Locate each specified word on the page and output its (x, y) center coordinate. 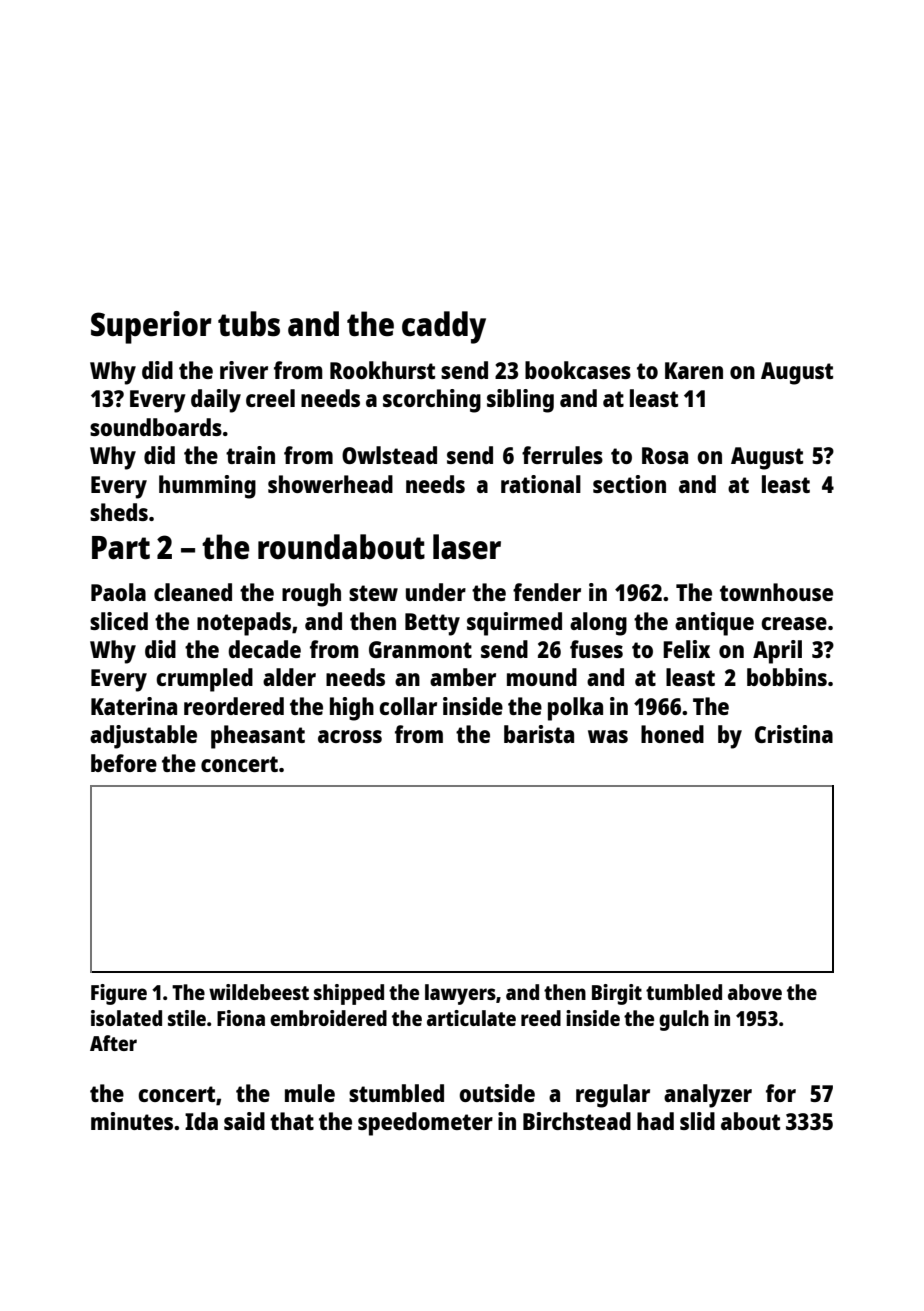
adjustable (143, 737)
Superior (151, 327)
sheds (119, 512)
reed (541, 1018)
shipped (349, 994)
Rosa (665, 455)
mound (542, 677)
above (755, 992)
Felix (686, 649)
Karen (694, 370)
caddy (444, 327)
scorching (432, 401)
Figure (119, 994)
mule (310, 1093)
